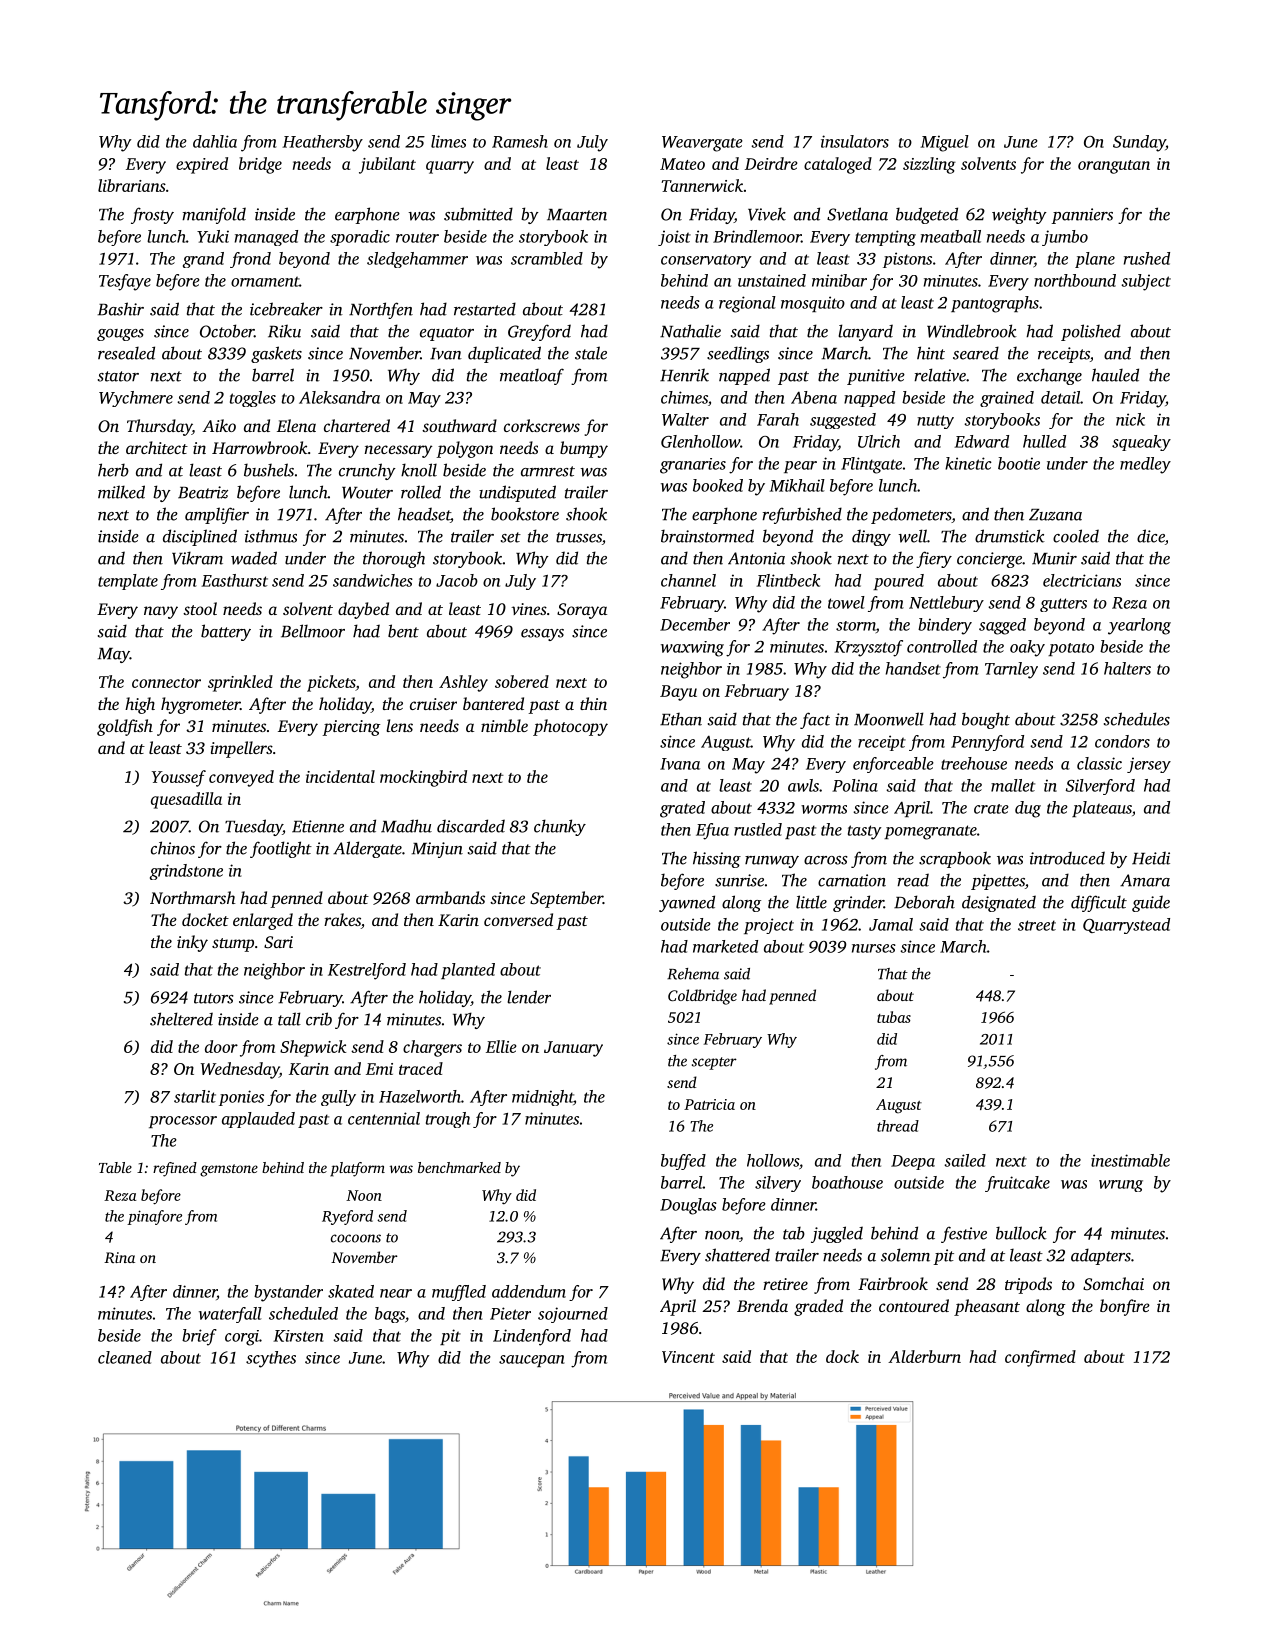 The image size is (1268, 1641). I want to click on project, so click(769, 926).
